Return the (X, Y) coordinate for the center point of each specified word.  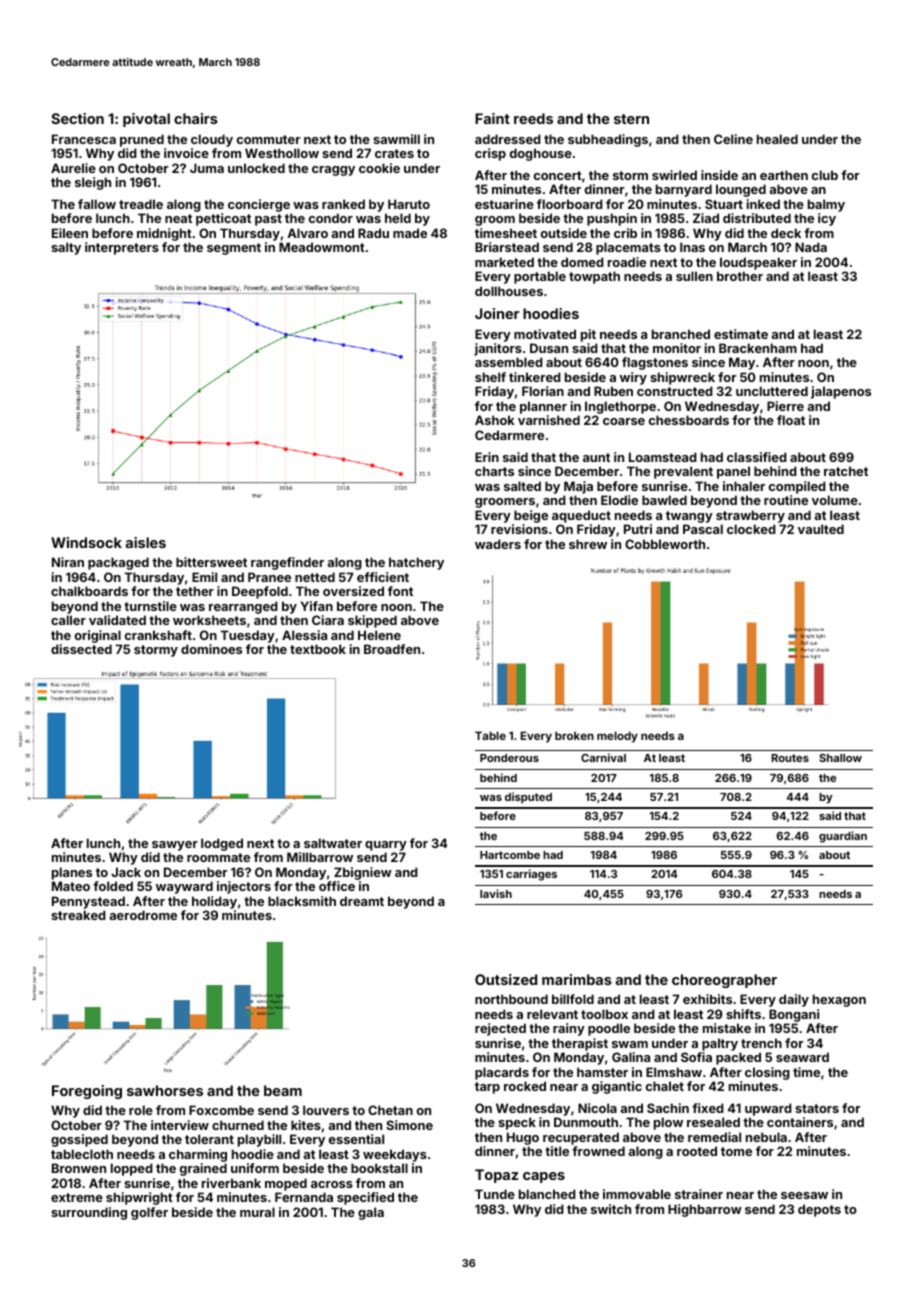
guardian (843, 837)
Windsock (86, 542)
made (410, 233)
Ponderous (509, 758)
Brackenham (758, 348)
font (400, 591)
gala (371, 1213)
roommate (218, 857)
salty (66, 248)
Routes (790, 758)
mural (257, 1212)
